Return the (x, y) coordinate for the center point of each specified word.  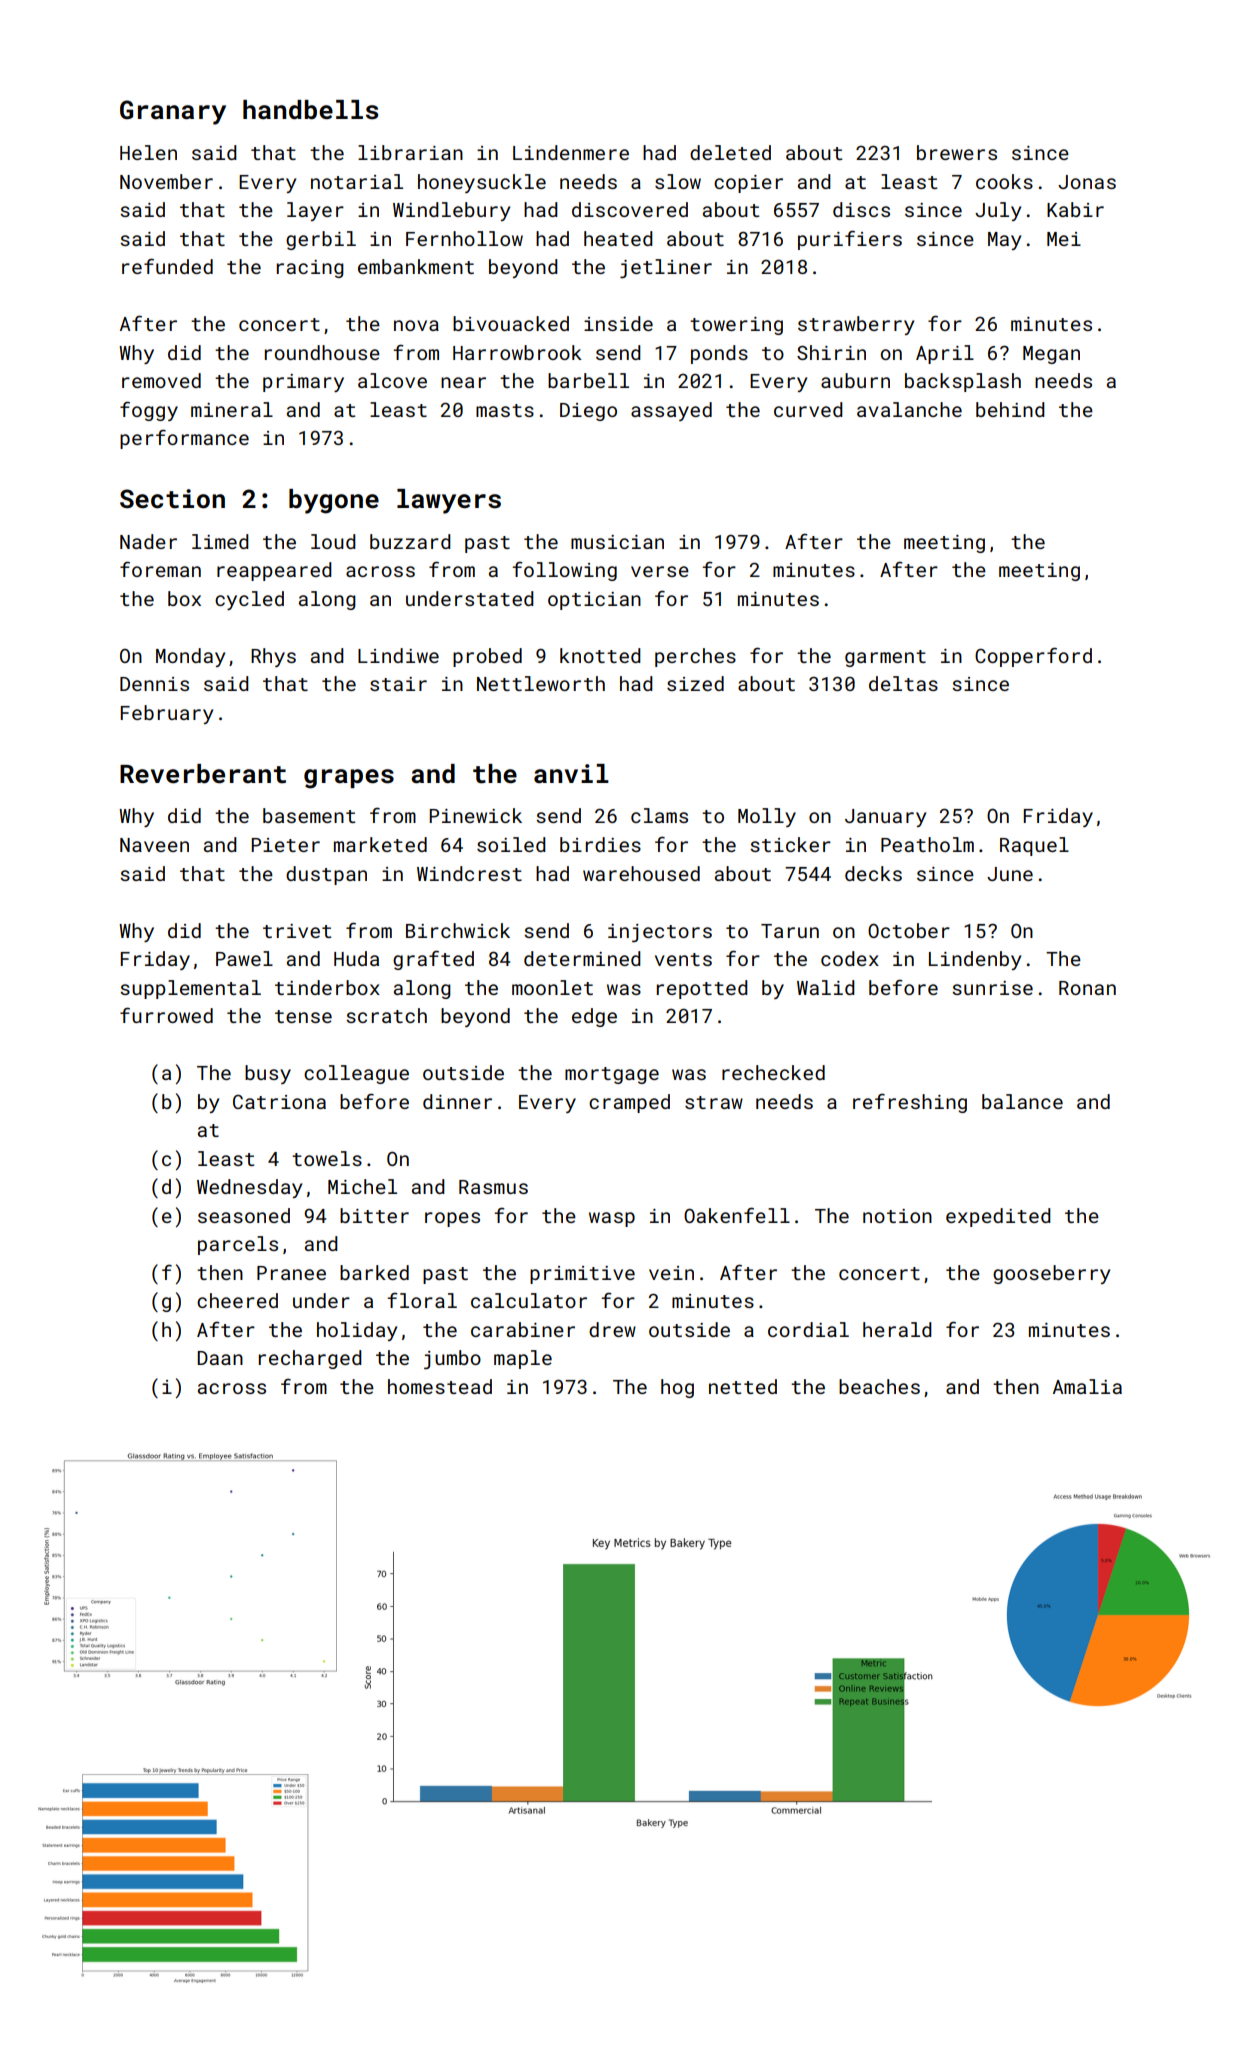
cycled (249, 600)
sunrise (992, 988)
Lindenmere (571, 152)
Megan (1051, 355)
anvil (571, 773)
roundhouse (322, 352)
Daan (220, 1358)
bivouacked (511, 323)
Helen (148, 152)
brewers (957, 152)
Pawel (244, 958)
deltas (903, 683)
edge (594, 1017)
